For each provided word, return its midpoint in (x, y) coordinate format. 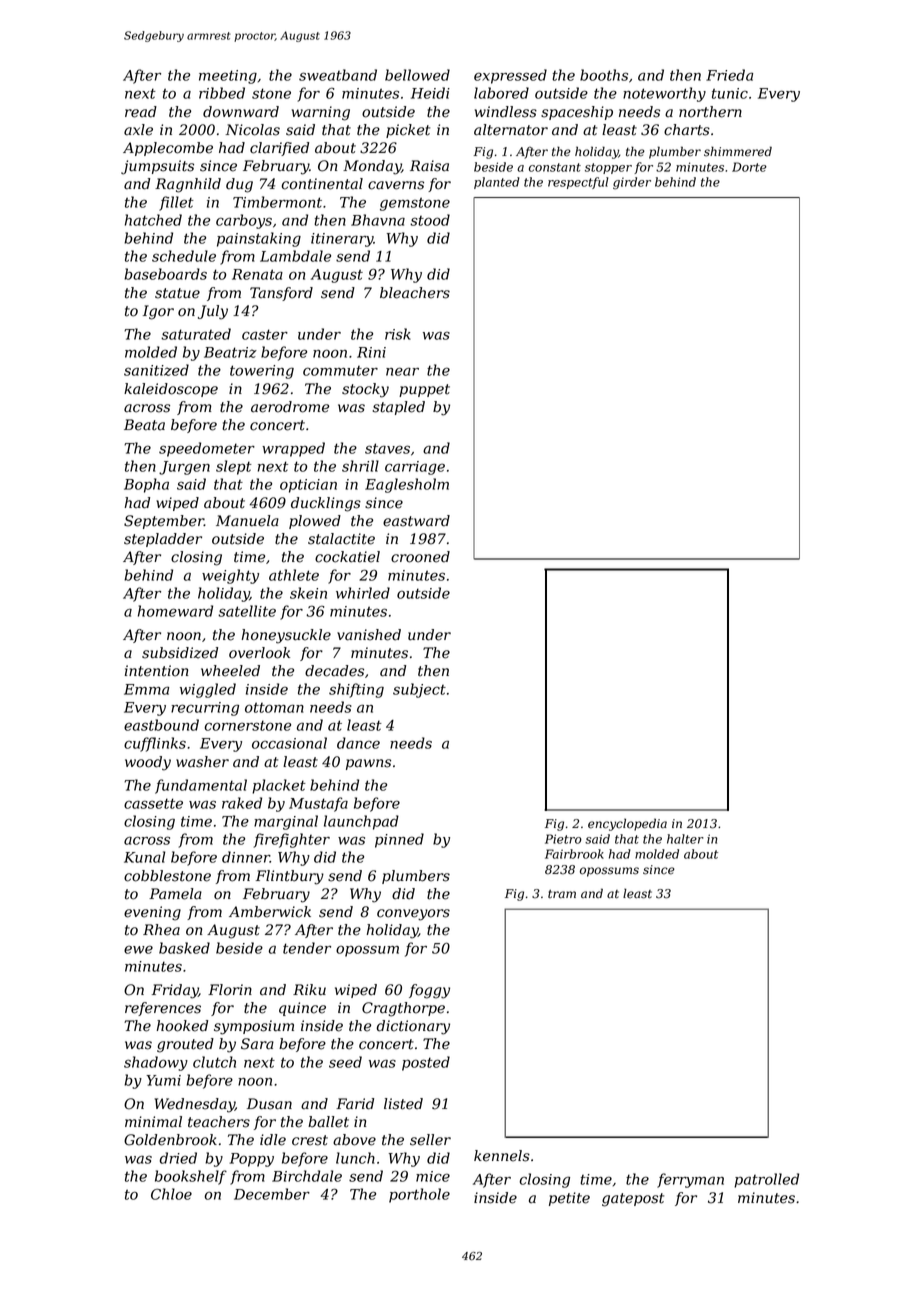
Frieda (729, 75)
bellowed (417, 75)
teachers (219, 1122)
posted (426, 1063)
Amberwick (270, 912)
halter (685, 839)
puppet (424, 390)
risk (398, 334)
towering (262, 372)
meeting (228, 77)
